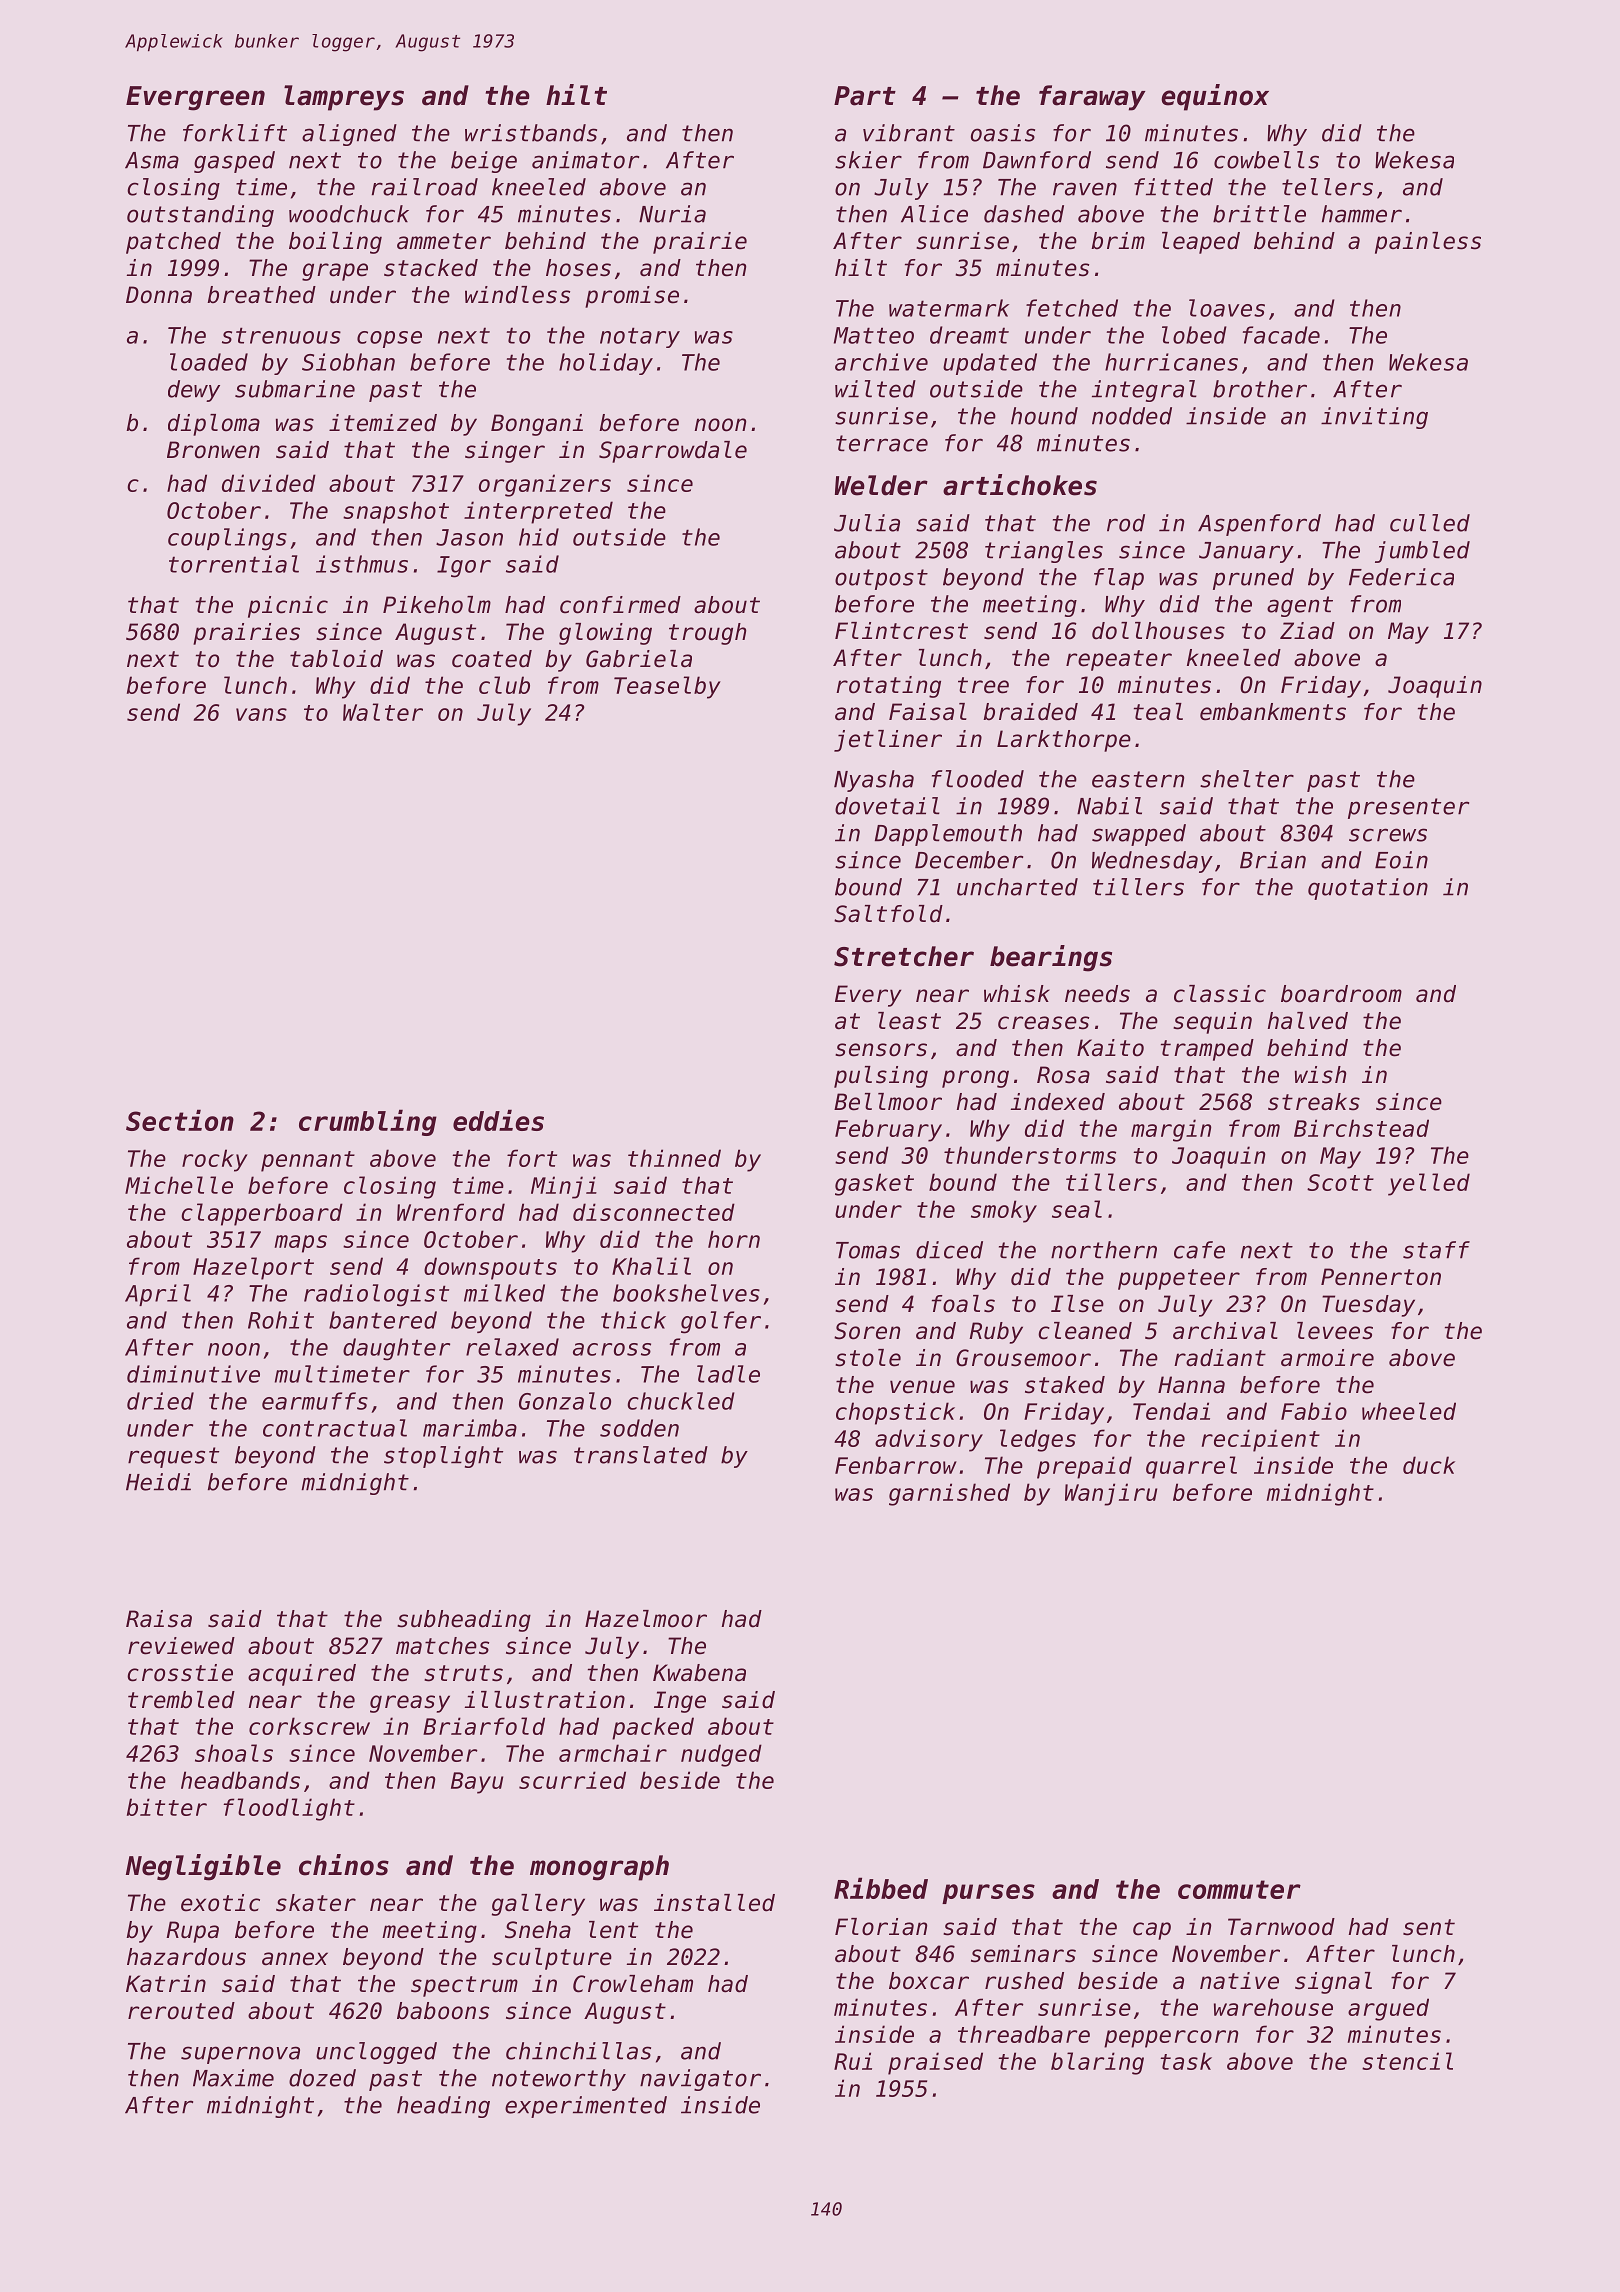 This document has height=2292, width=1620. I want to click on torrential, so click(234, 564).
